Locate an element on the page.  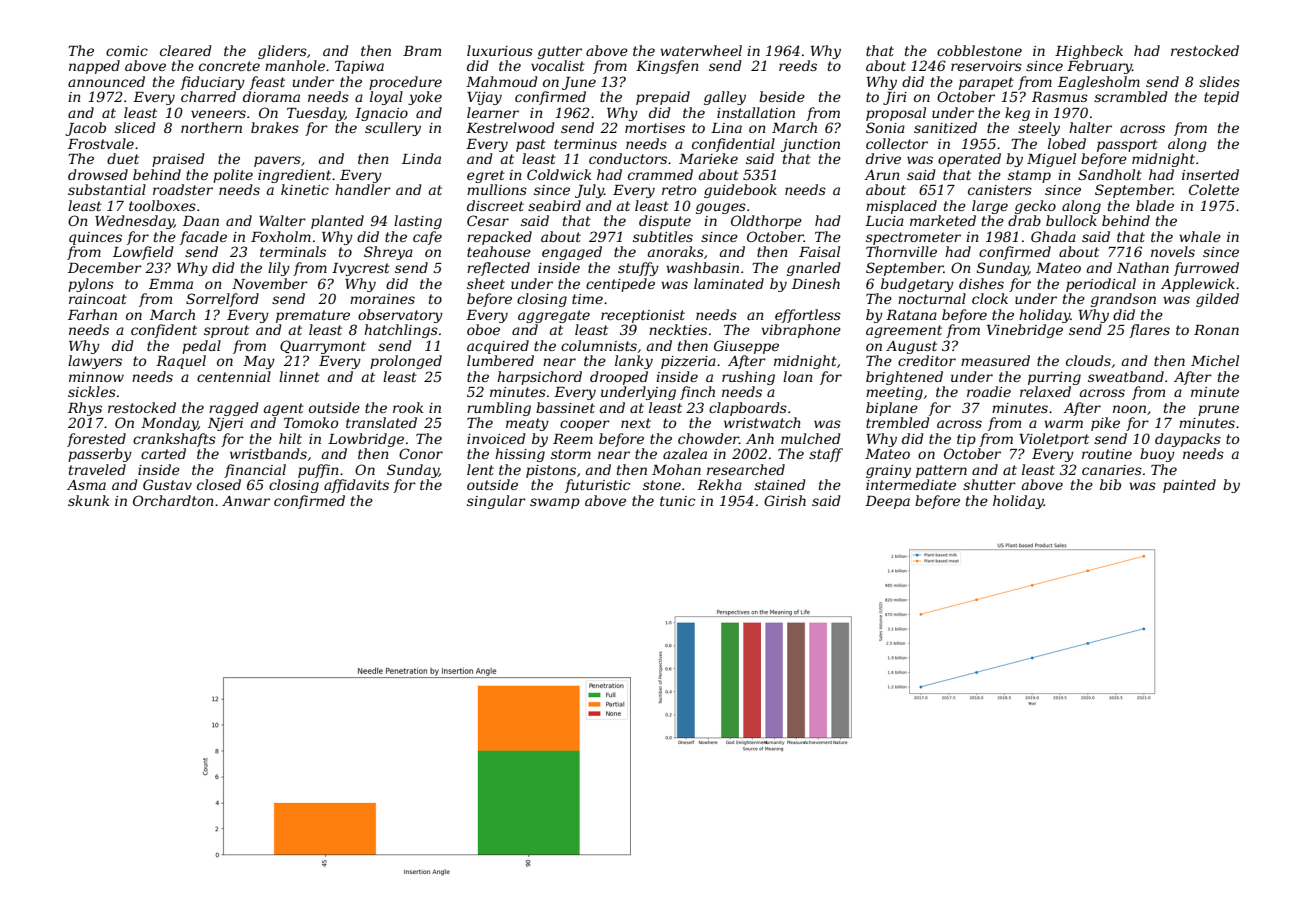
dishes is located at coordinates (981, 283).
